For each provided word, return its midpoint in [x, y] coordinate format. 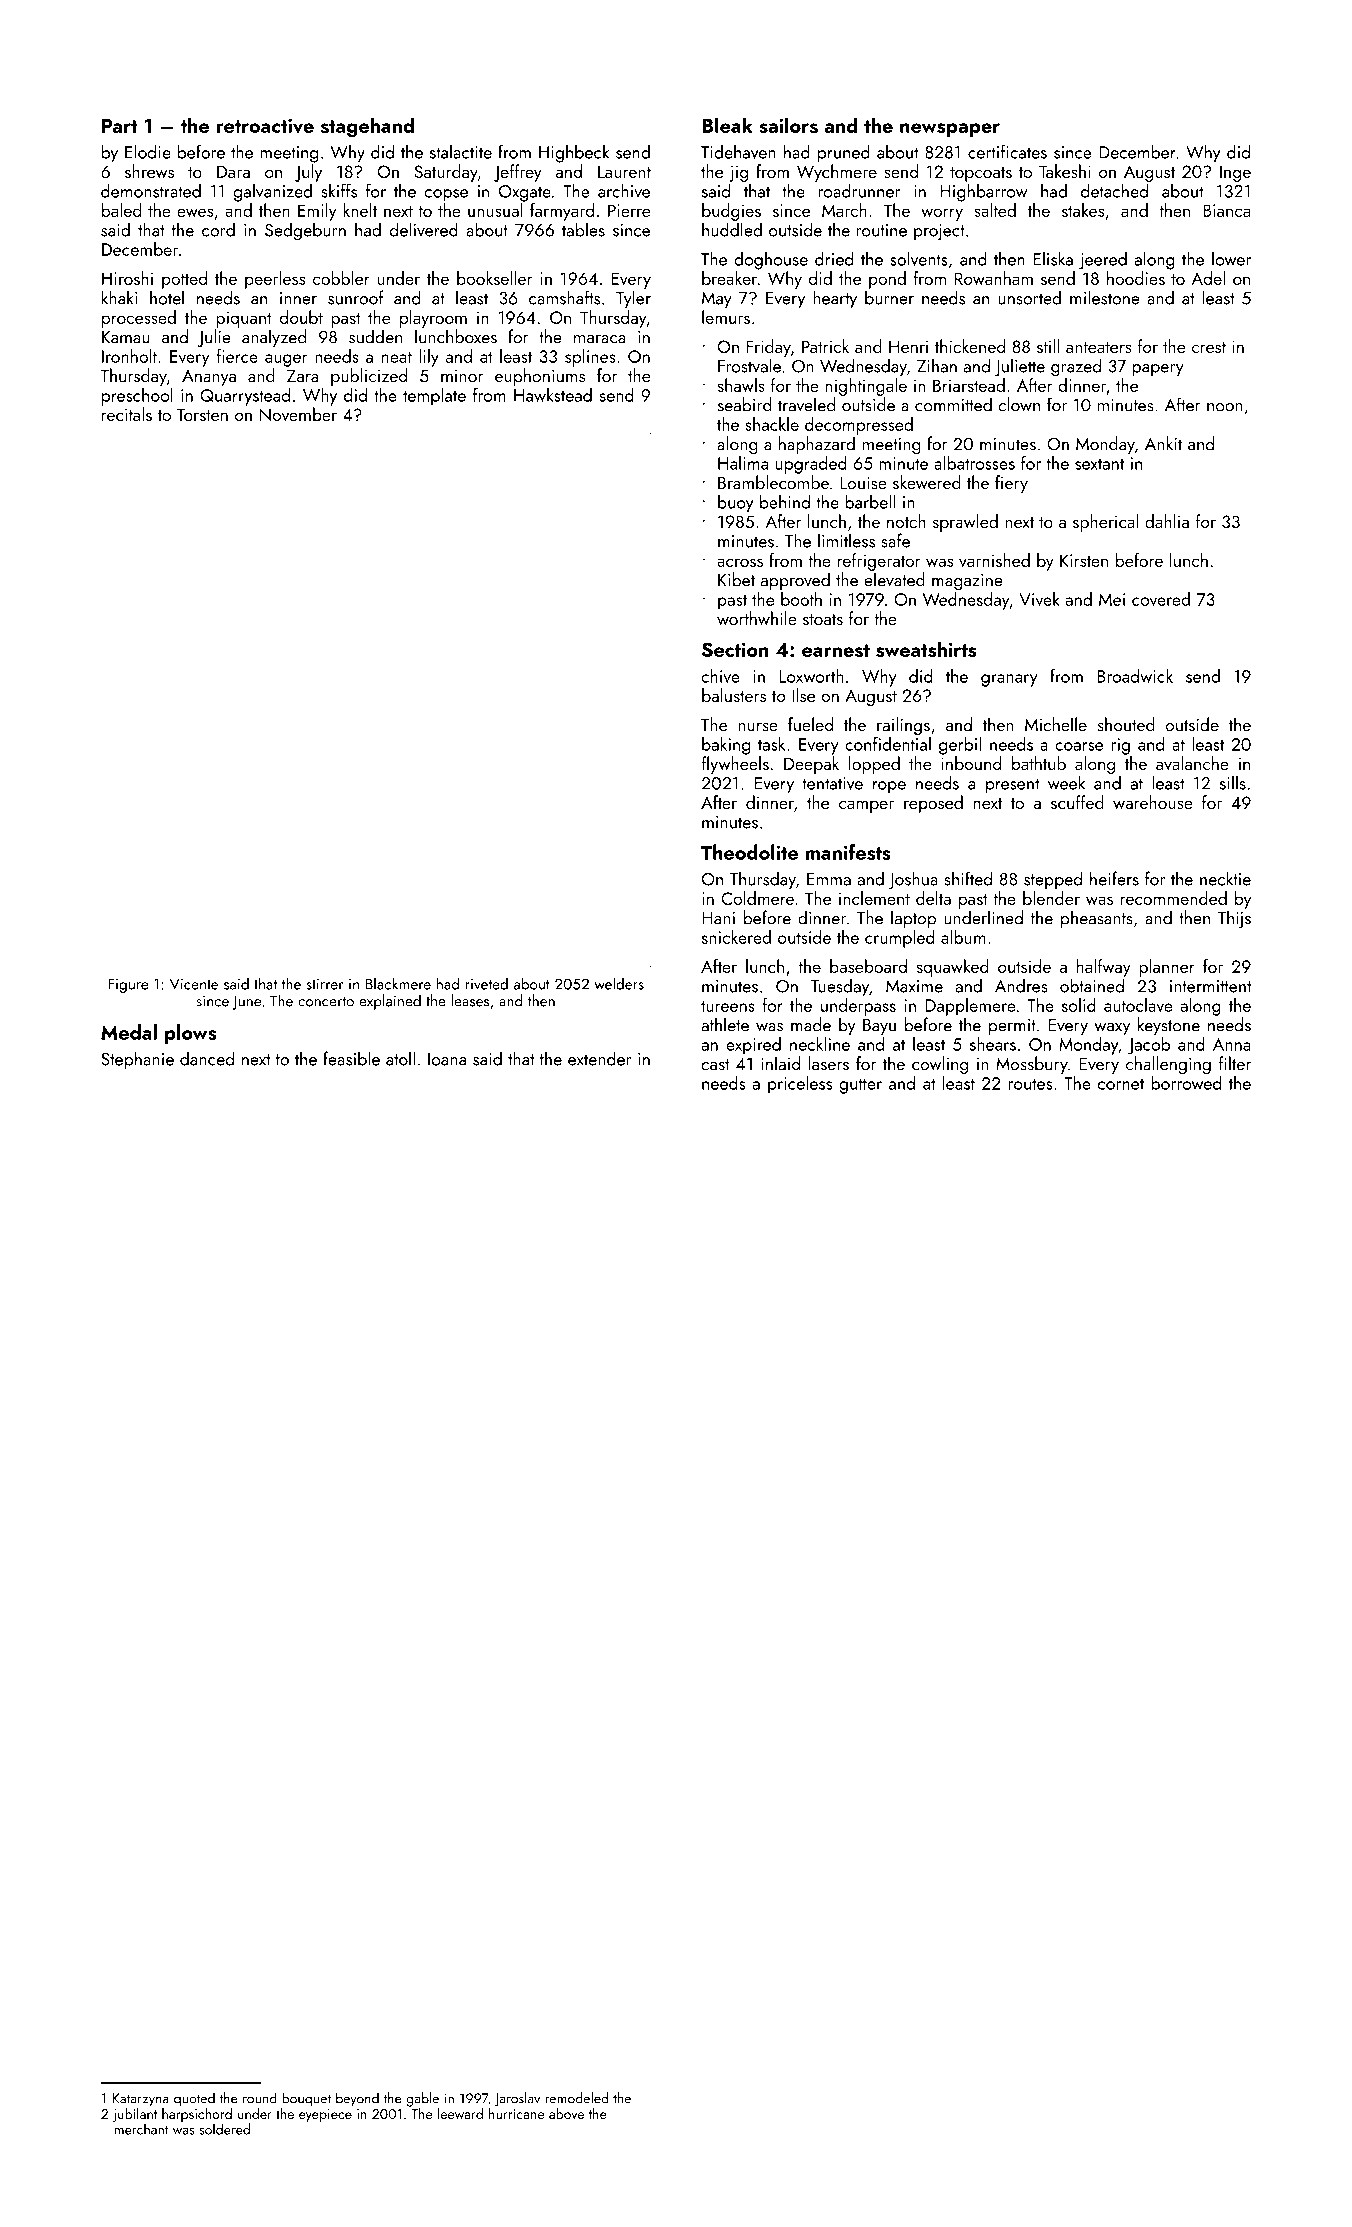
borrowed [1186, 1083]
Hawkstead [553, 395]
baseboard [868, 966]
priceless [800, 1085]
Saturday [446, 173]
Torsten [202, 414]
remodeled [576, 2098]
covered [1161, 599]
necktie [1225, 878]
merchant [141, 2129]
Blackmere [398, 983]
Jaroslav [517, 2099]
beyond [357, 2099]
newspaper [950, 130]
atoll [400, 1058]
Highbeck [574, 153]
